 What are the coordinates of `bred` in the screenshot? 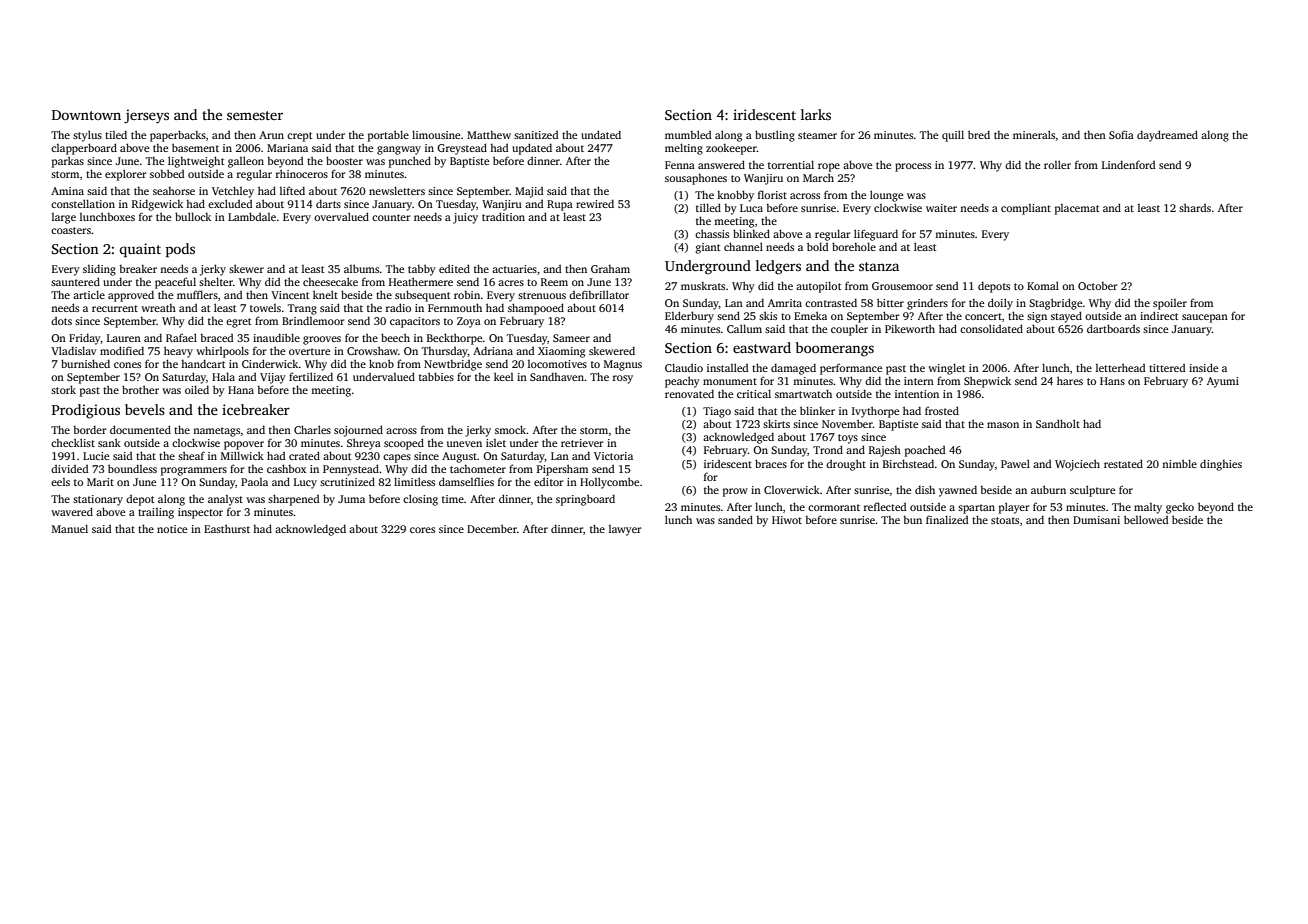 It's located at (979, 134).
